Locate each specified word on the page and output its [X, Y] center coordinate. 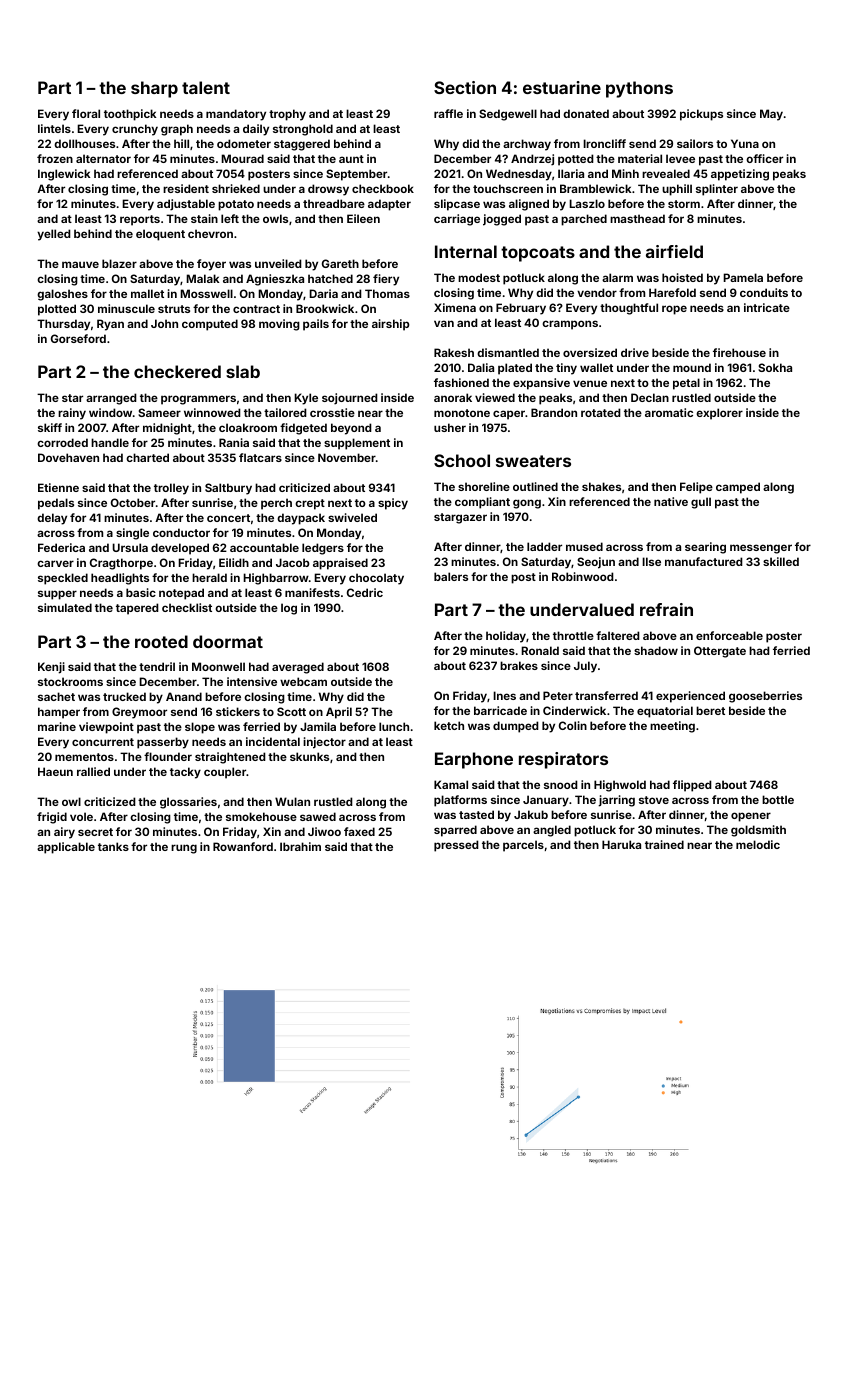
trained [664, 844]
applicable [66, 848]
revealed [666, 173]
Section [465, 87]
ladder [544, 546]
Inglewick [64, 175]
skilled [781, 561]
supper [57, 595]
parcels [523, 846]
